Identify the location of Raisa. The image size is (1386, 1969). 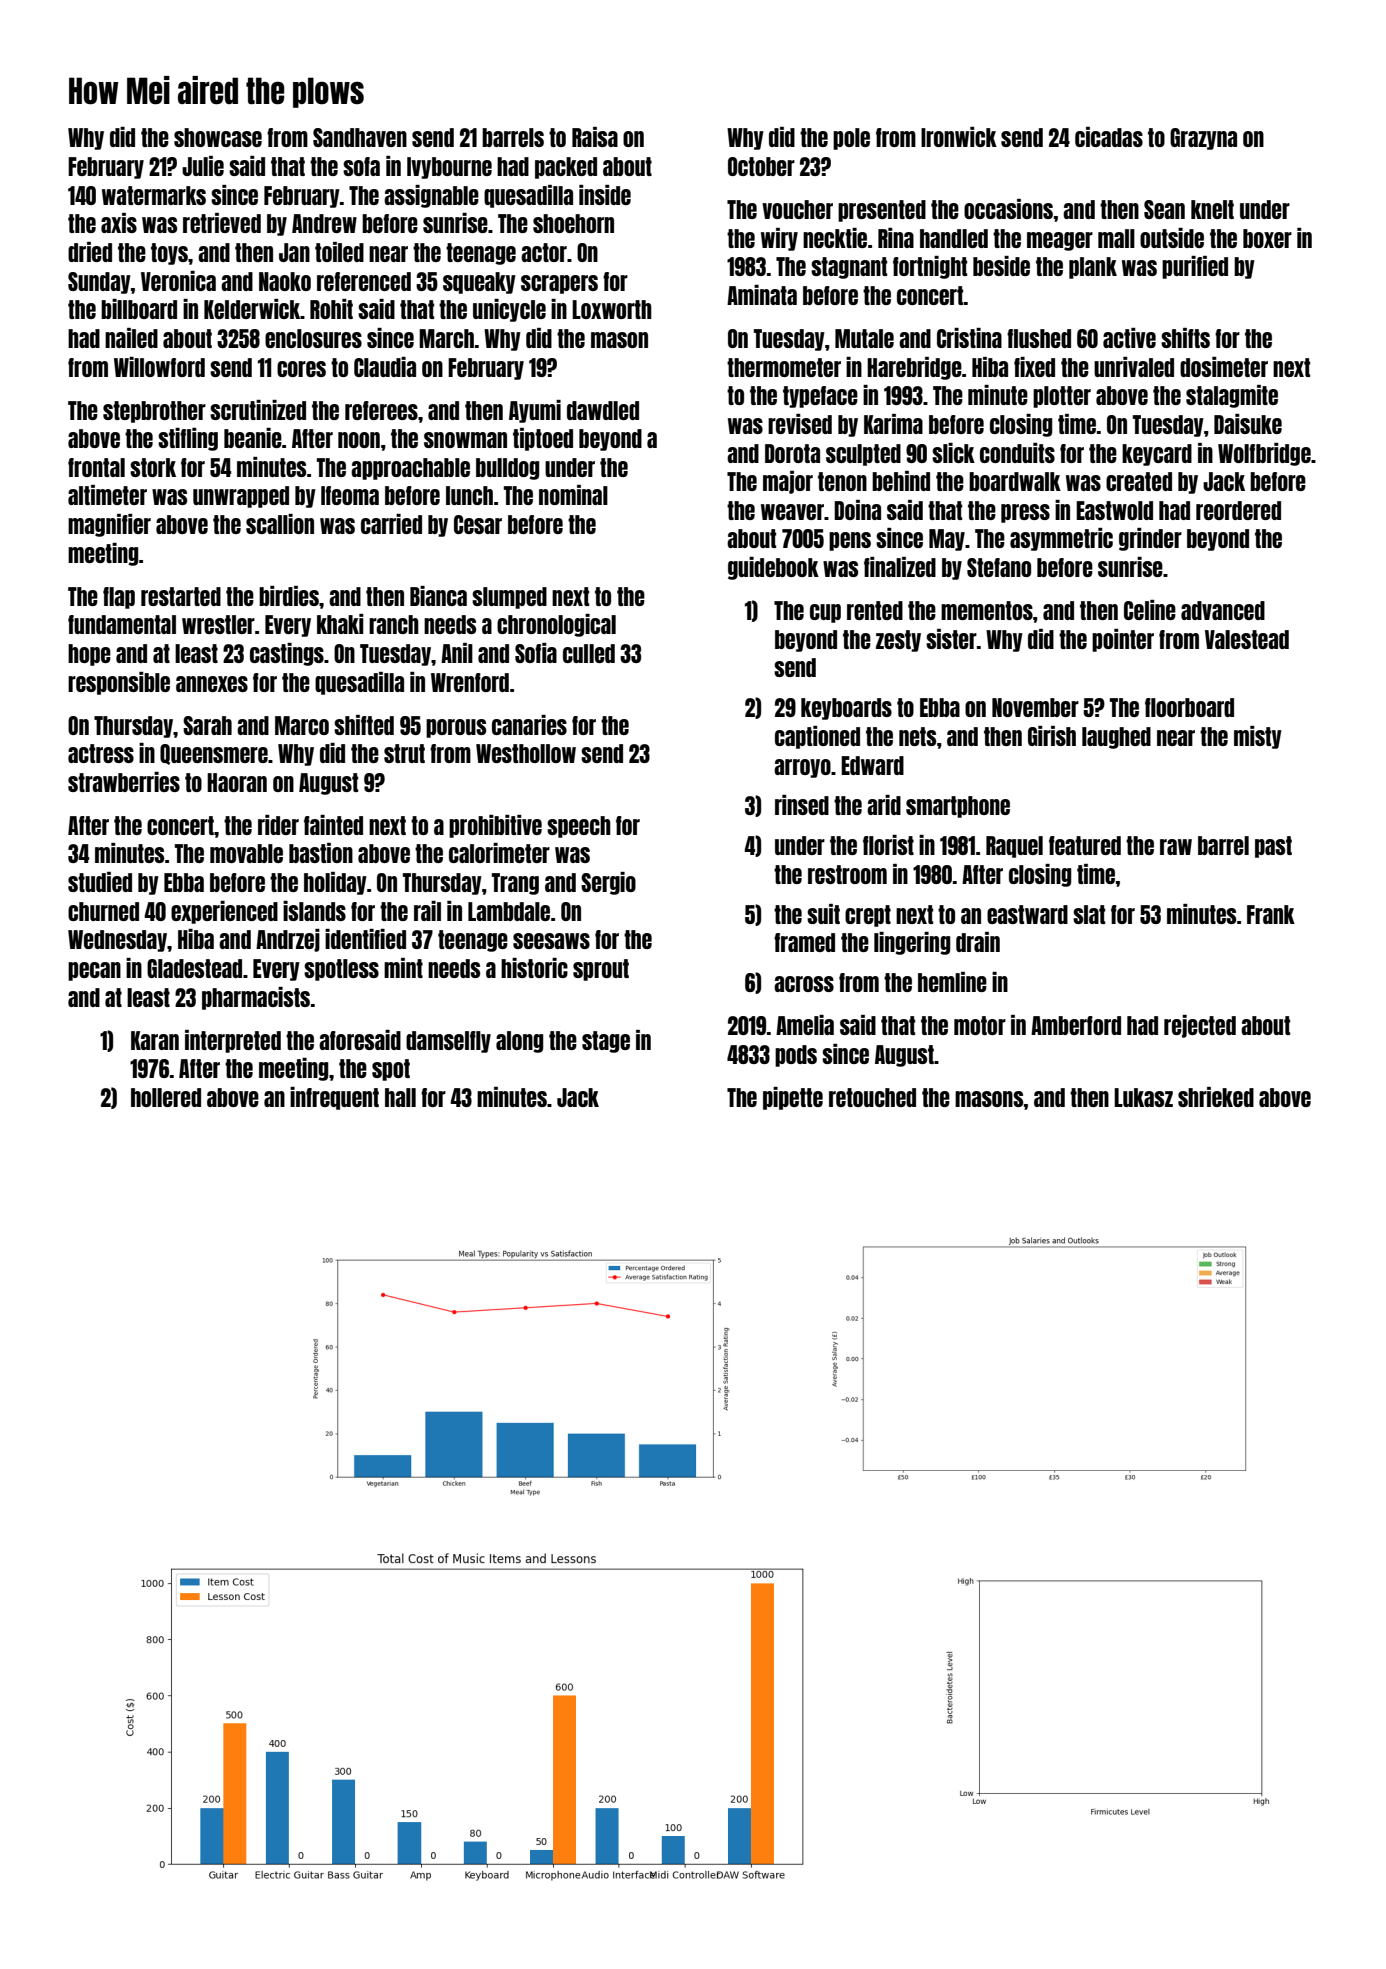
(595, 137).
